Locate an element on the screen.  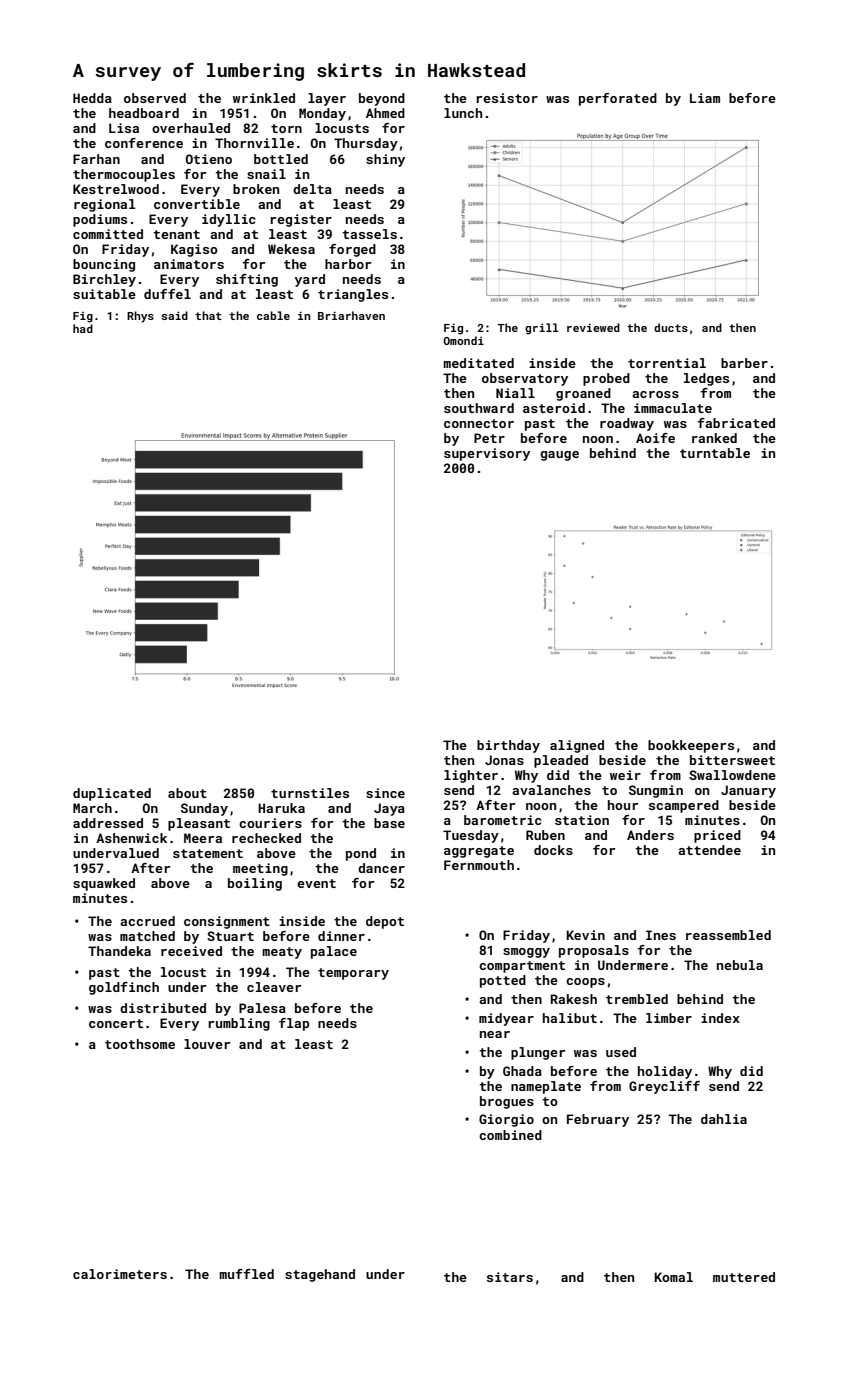
that is located at coordinates (208, 315).
